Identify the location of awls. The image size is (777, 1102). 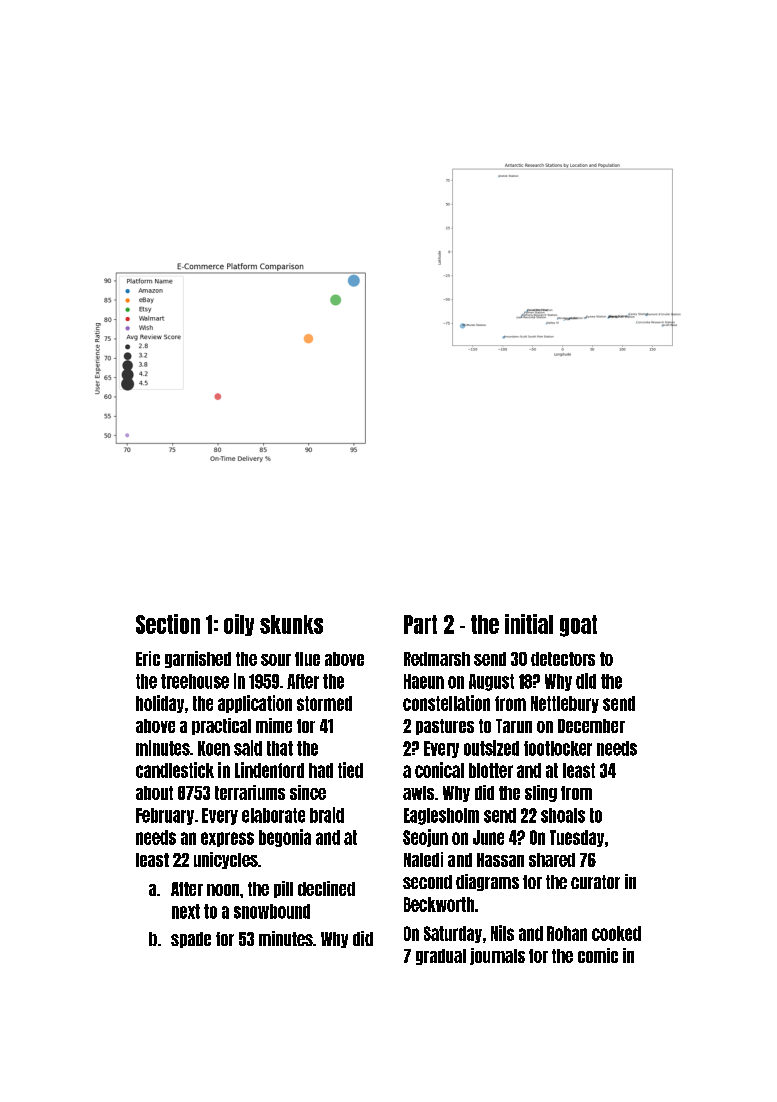
(418, 793).
